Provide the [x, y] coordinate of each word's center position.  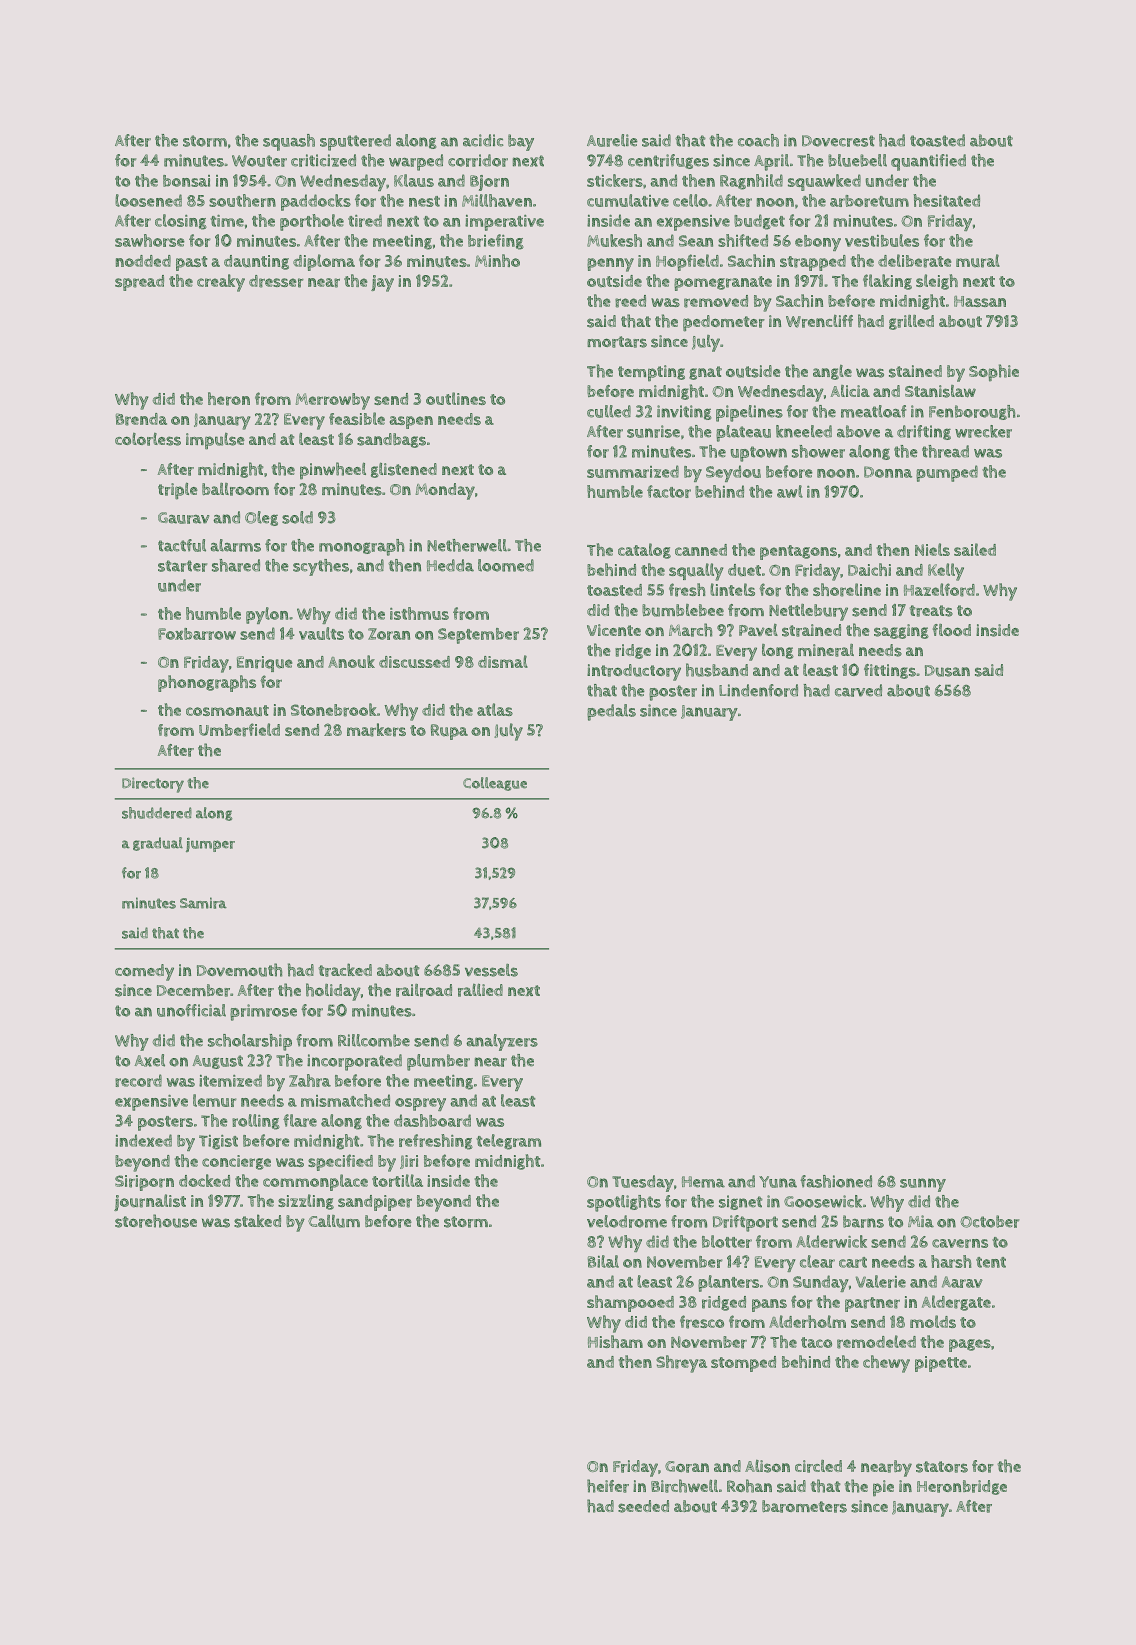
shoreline [847, 590]
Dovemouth [239, 970]
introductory [634, 672]
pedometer [724, 323]
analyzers [502, 1042]
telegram [508, 1142]
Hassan [980, 301]
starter [182, 566]
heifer [608, 1486]
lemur [214, 1100]
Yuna [778, 1182]
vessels [491, 970]
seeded [643, 1506]
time [227, 221]
